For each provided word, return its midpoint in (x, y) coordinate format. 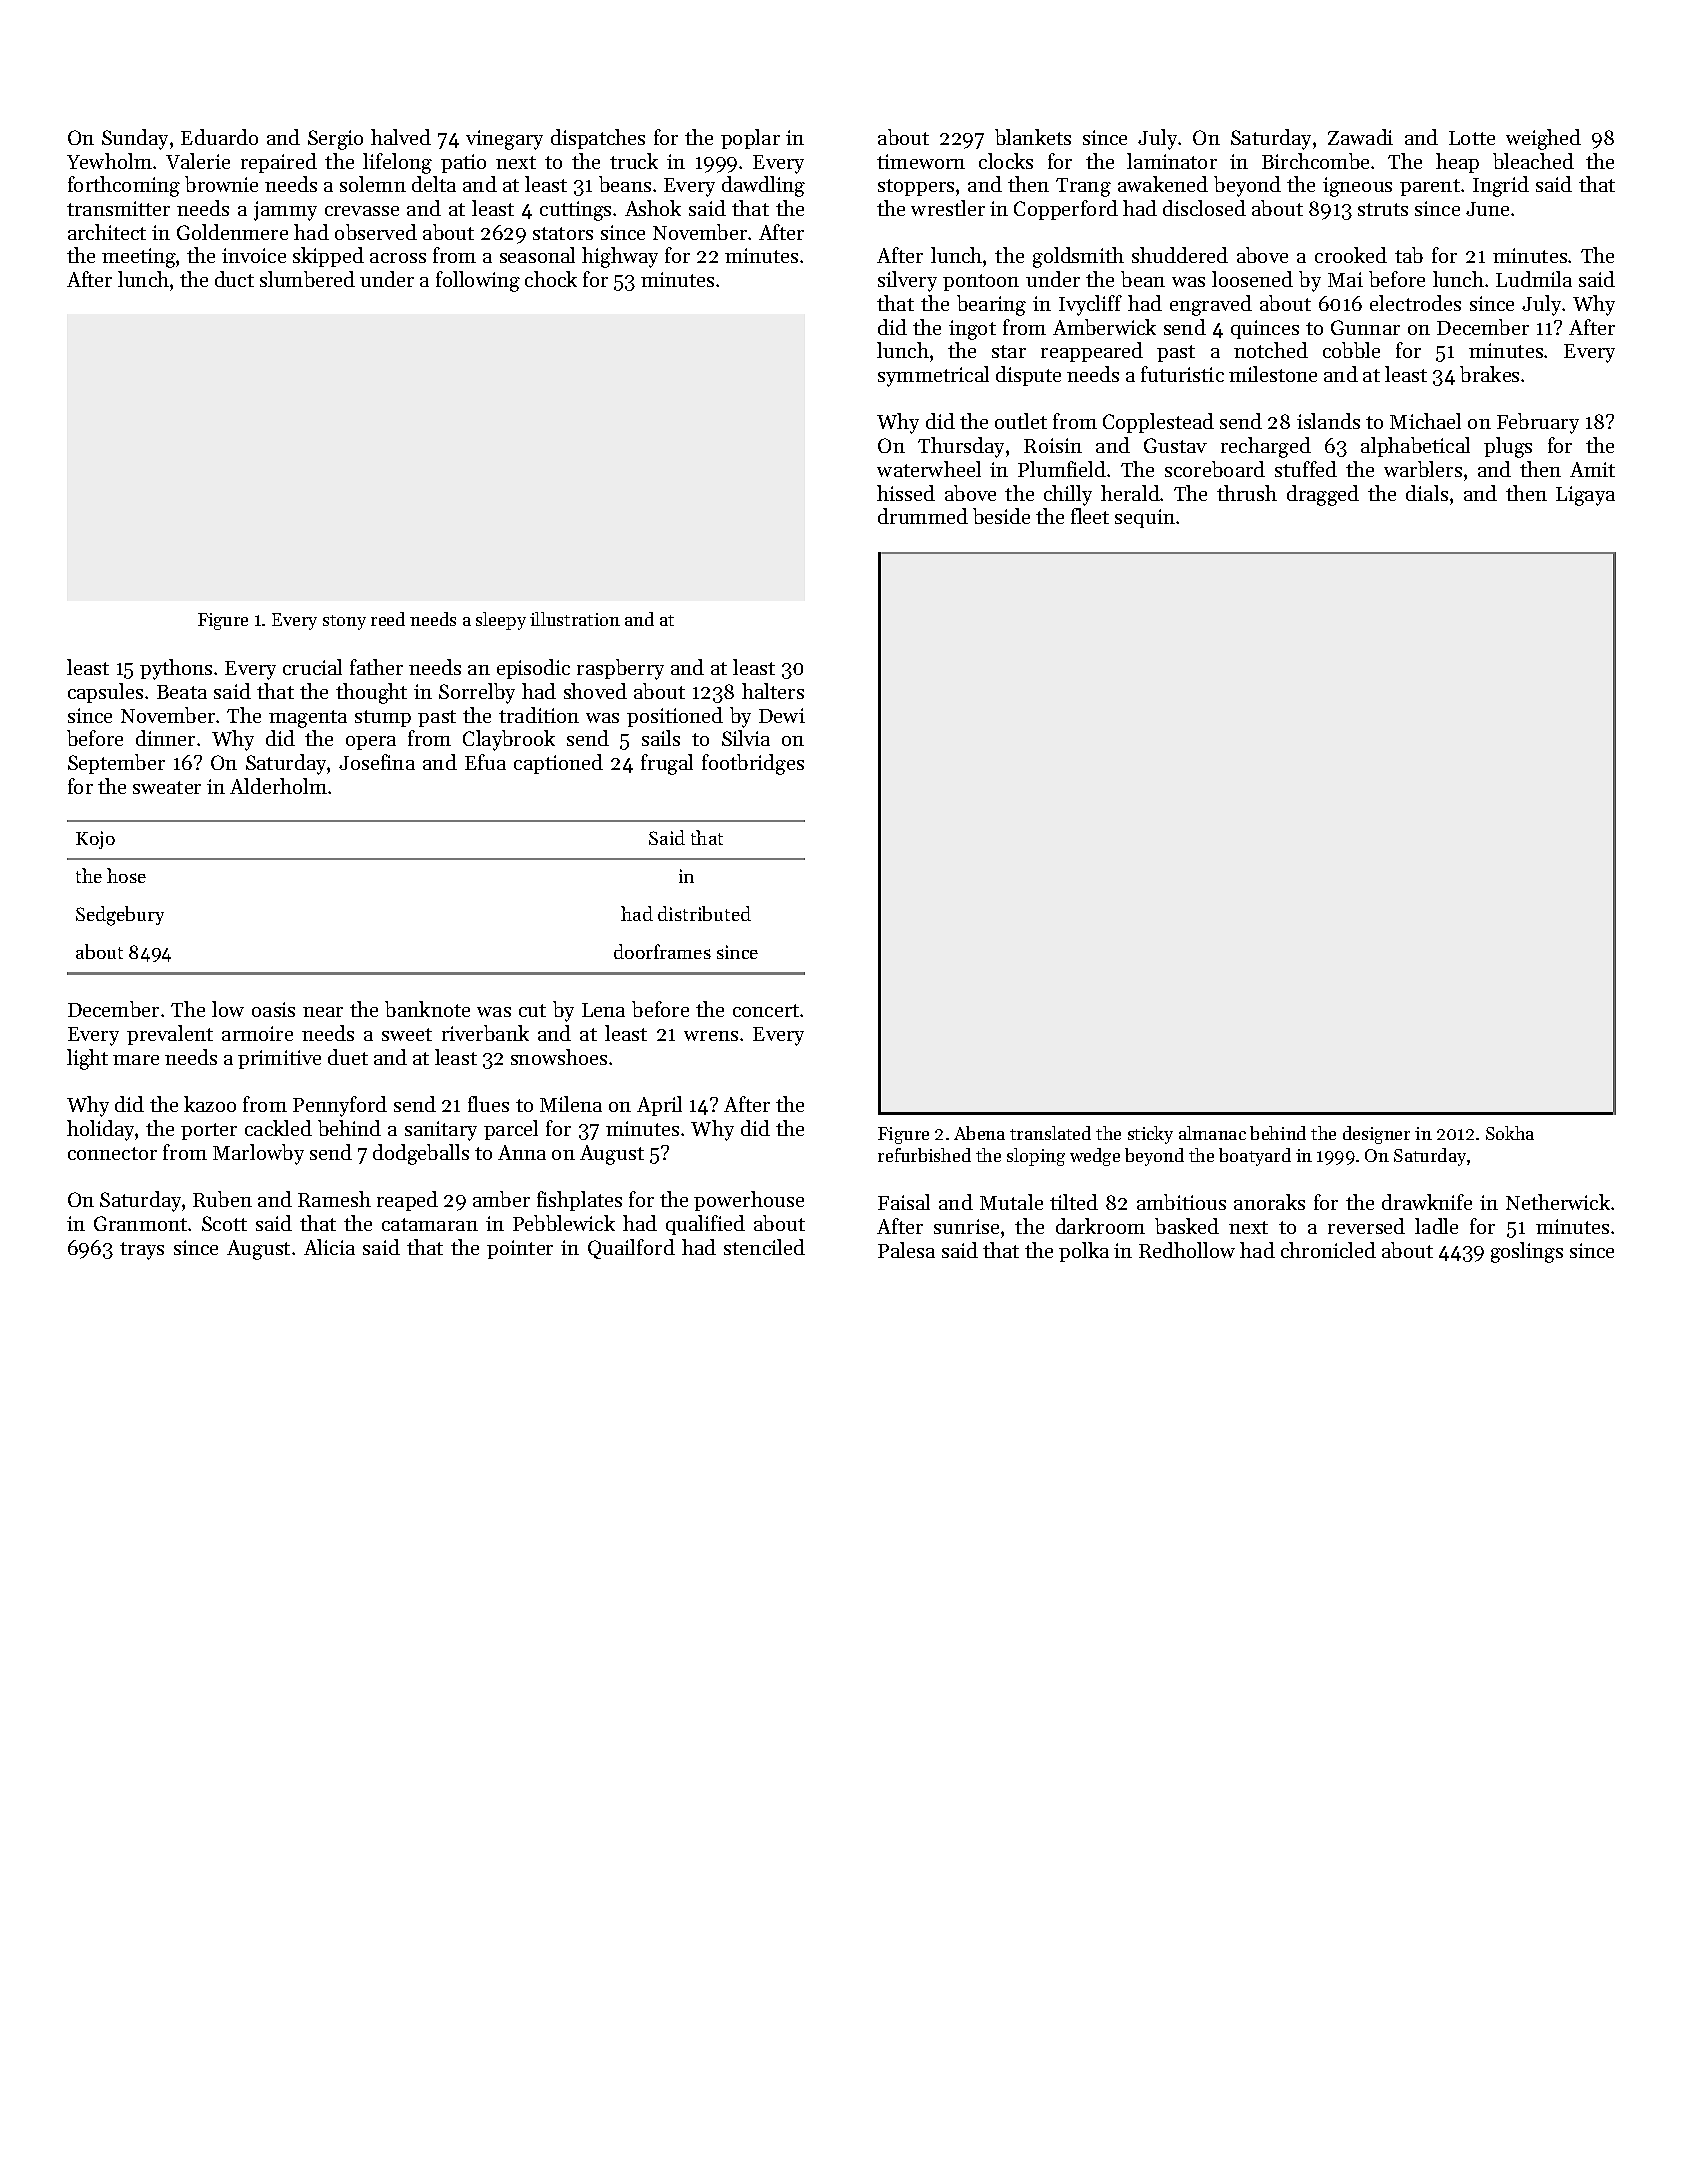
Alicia (329, 1247)
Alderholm (278, 786)
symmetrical (933, 376)
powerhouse (749, 1201)
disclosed (1204, 208)
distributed (704, 913)
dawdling (763, 186)
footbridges (753, 764)
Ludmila (1534, 279)
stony (344, 622)
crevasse (362, 211)
